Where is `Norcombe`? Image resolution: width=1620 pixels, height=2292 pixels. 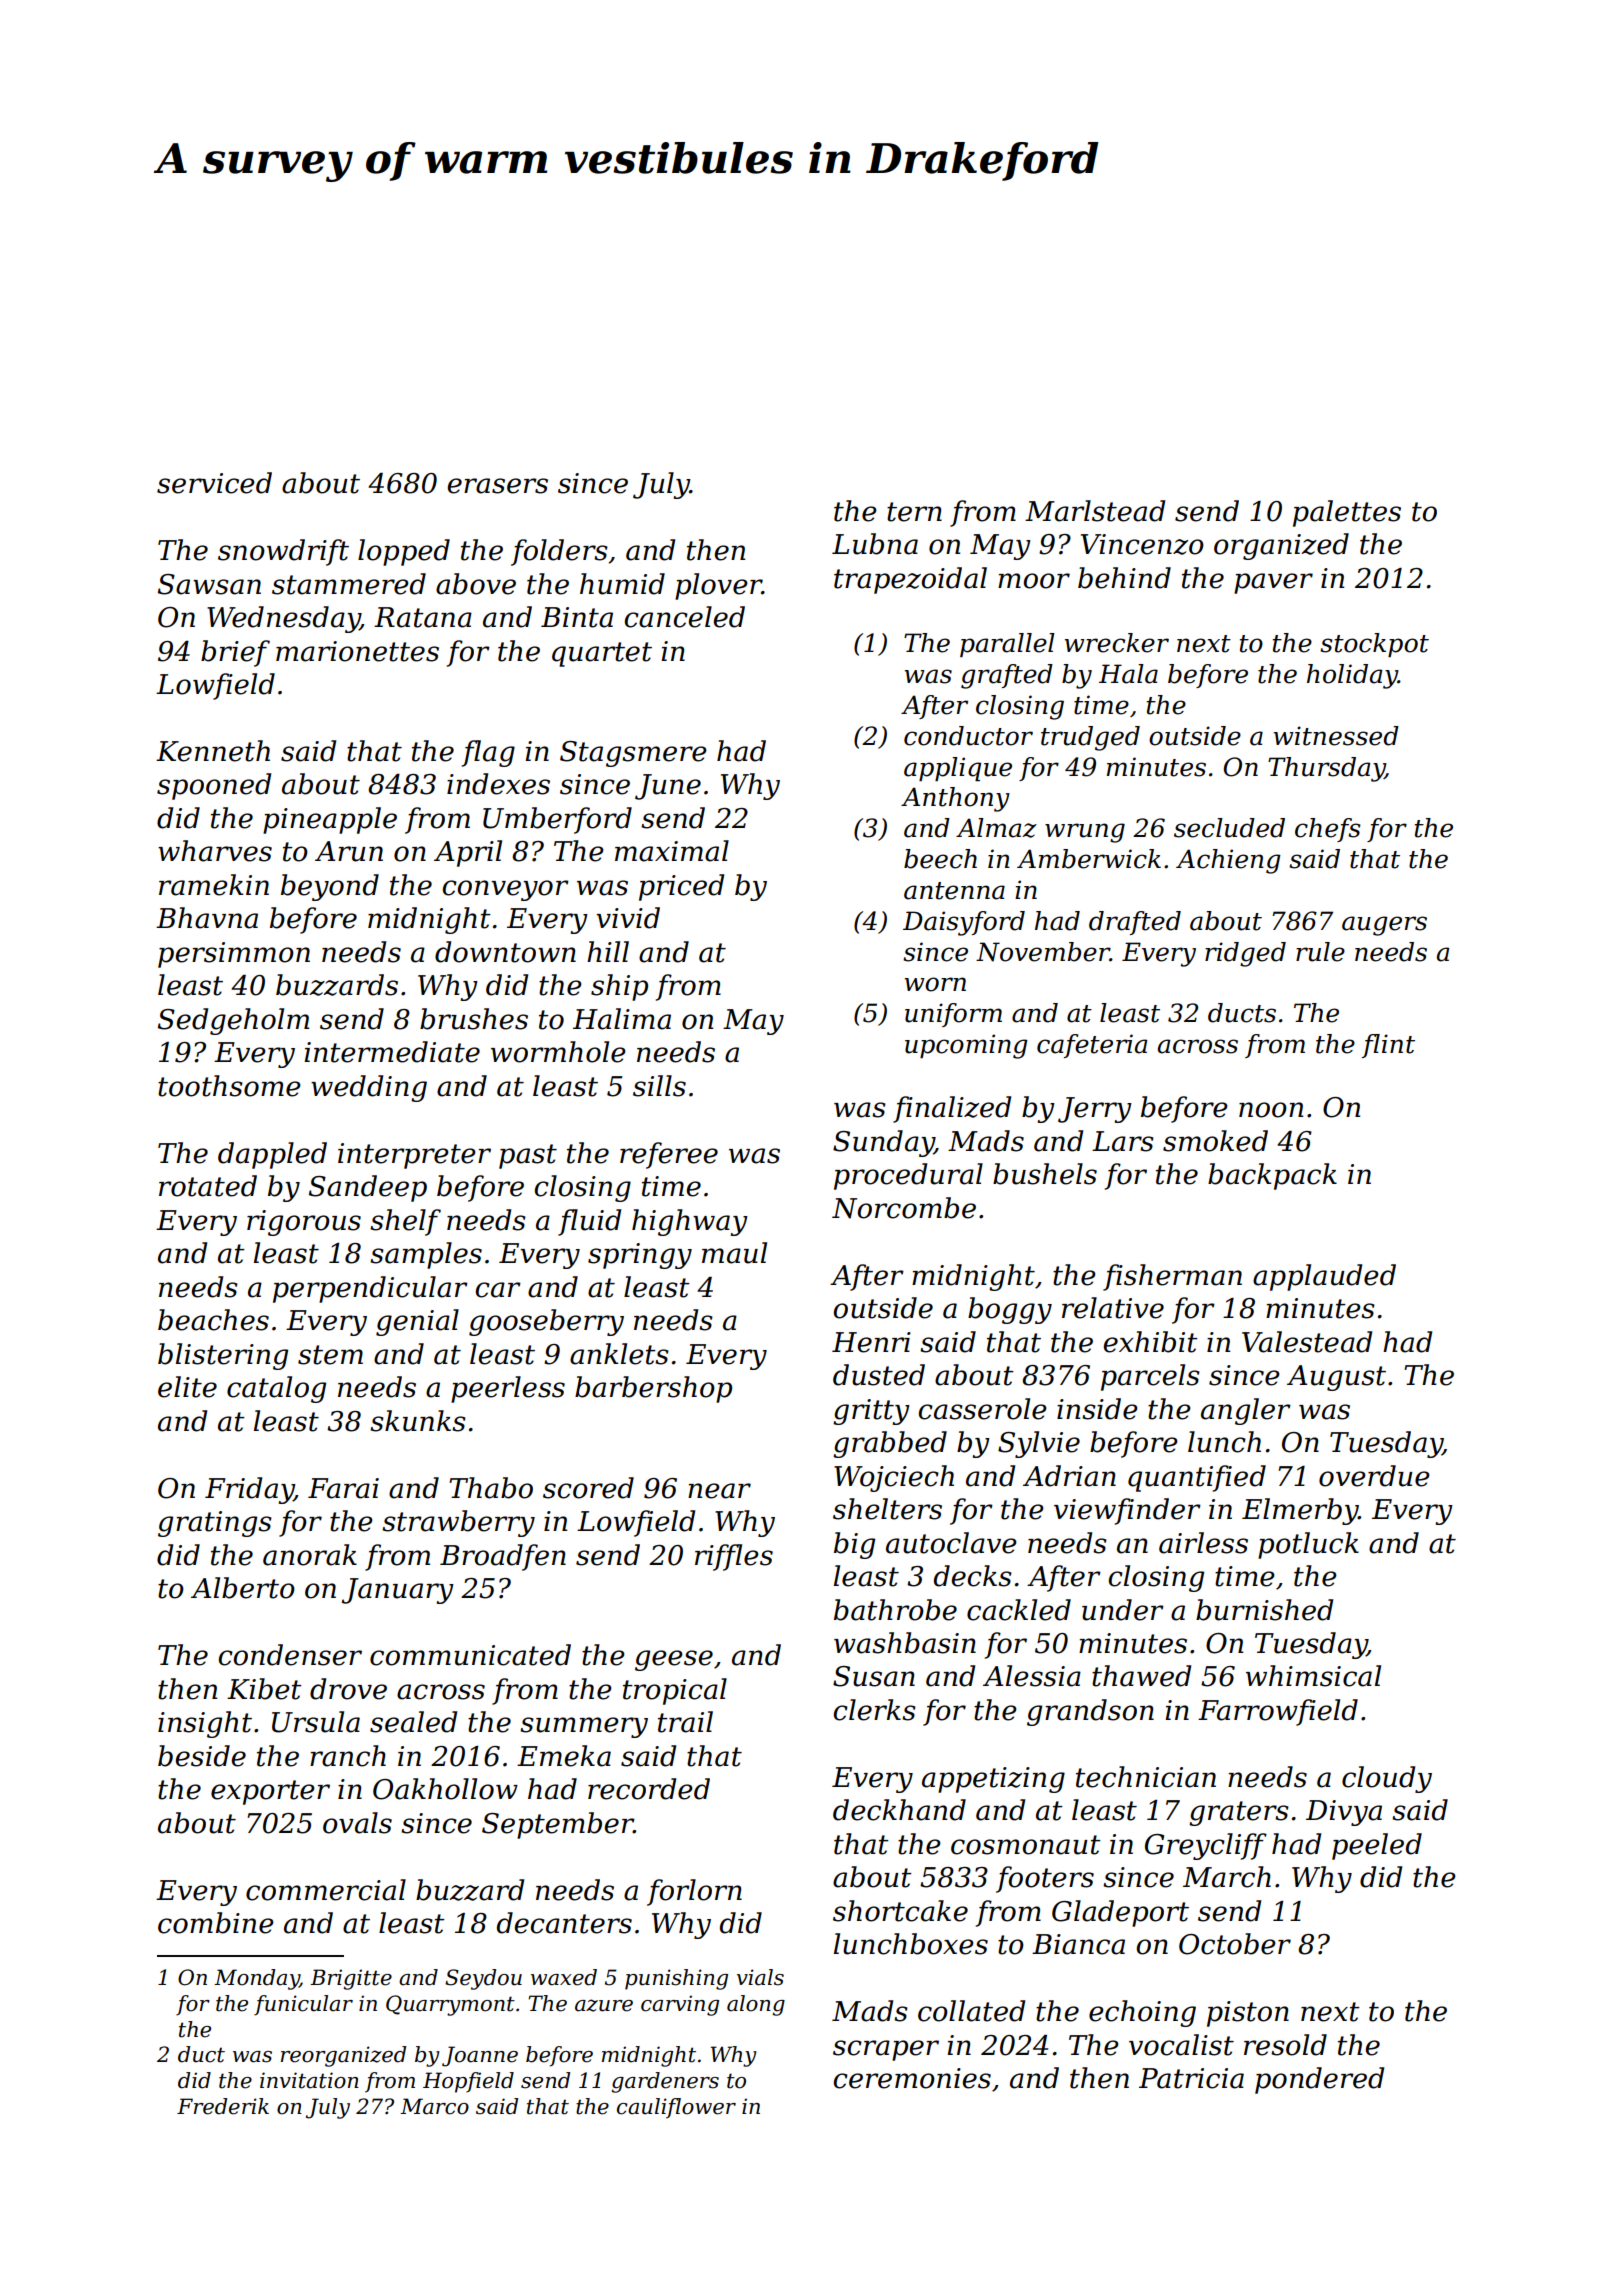
Norcombe is located at coordinates (904, 1208).
